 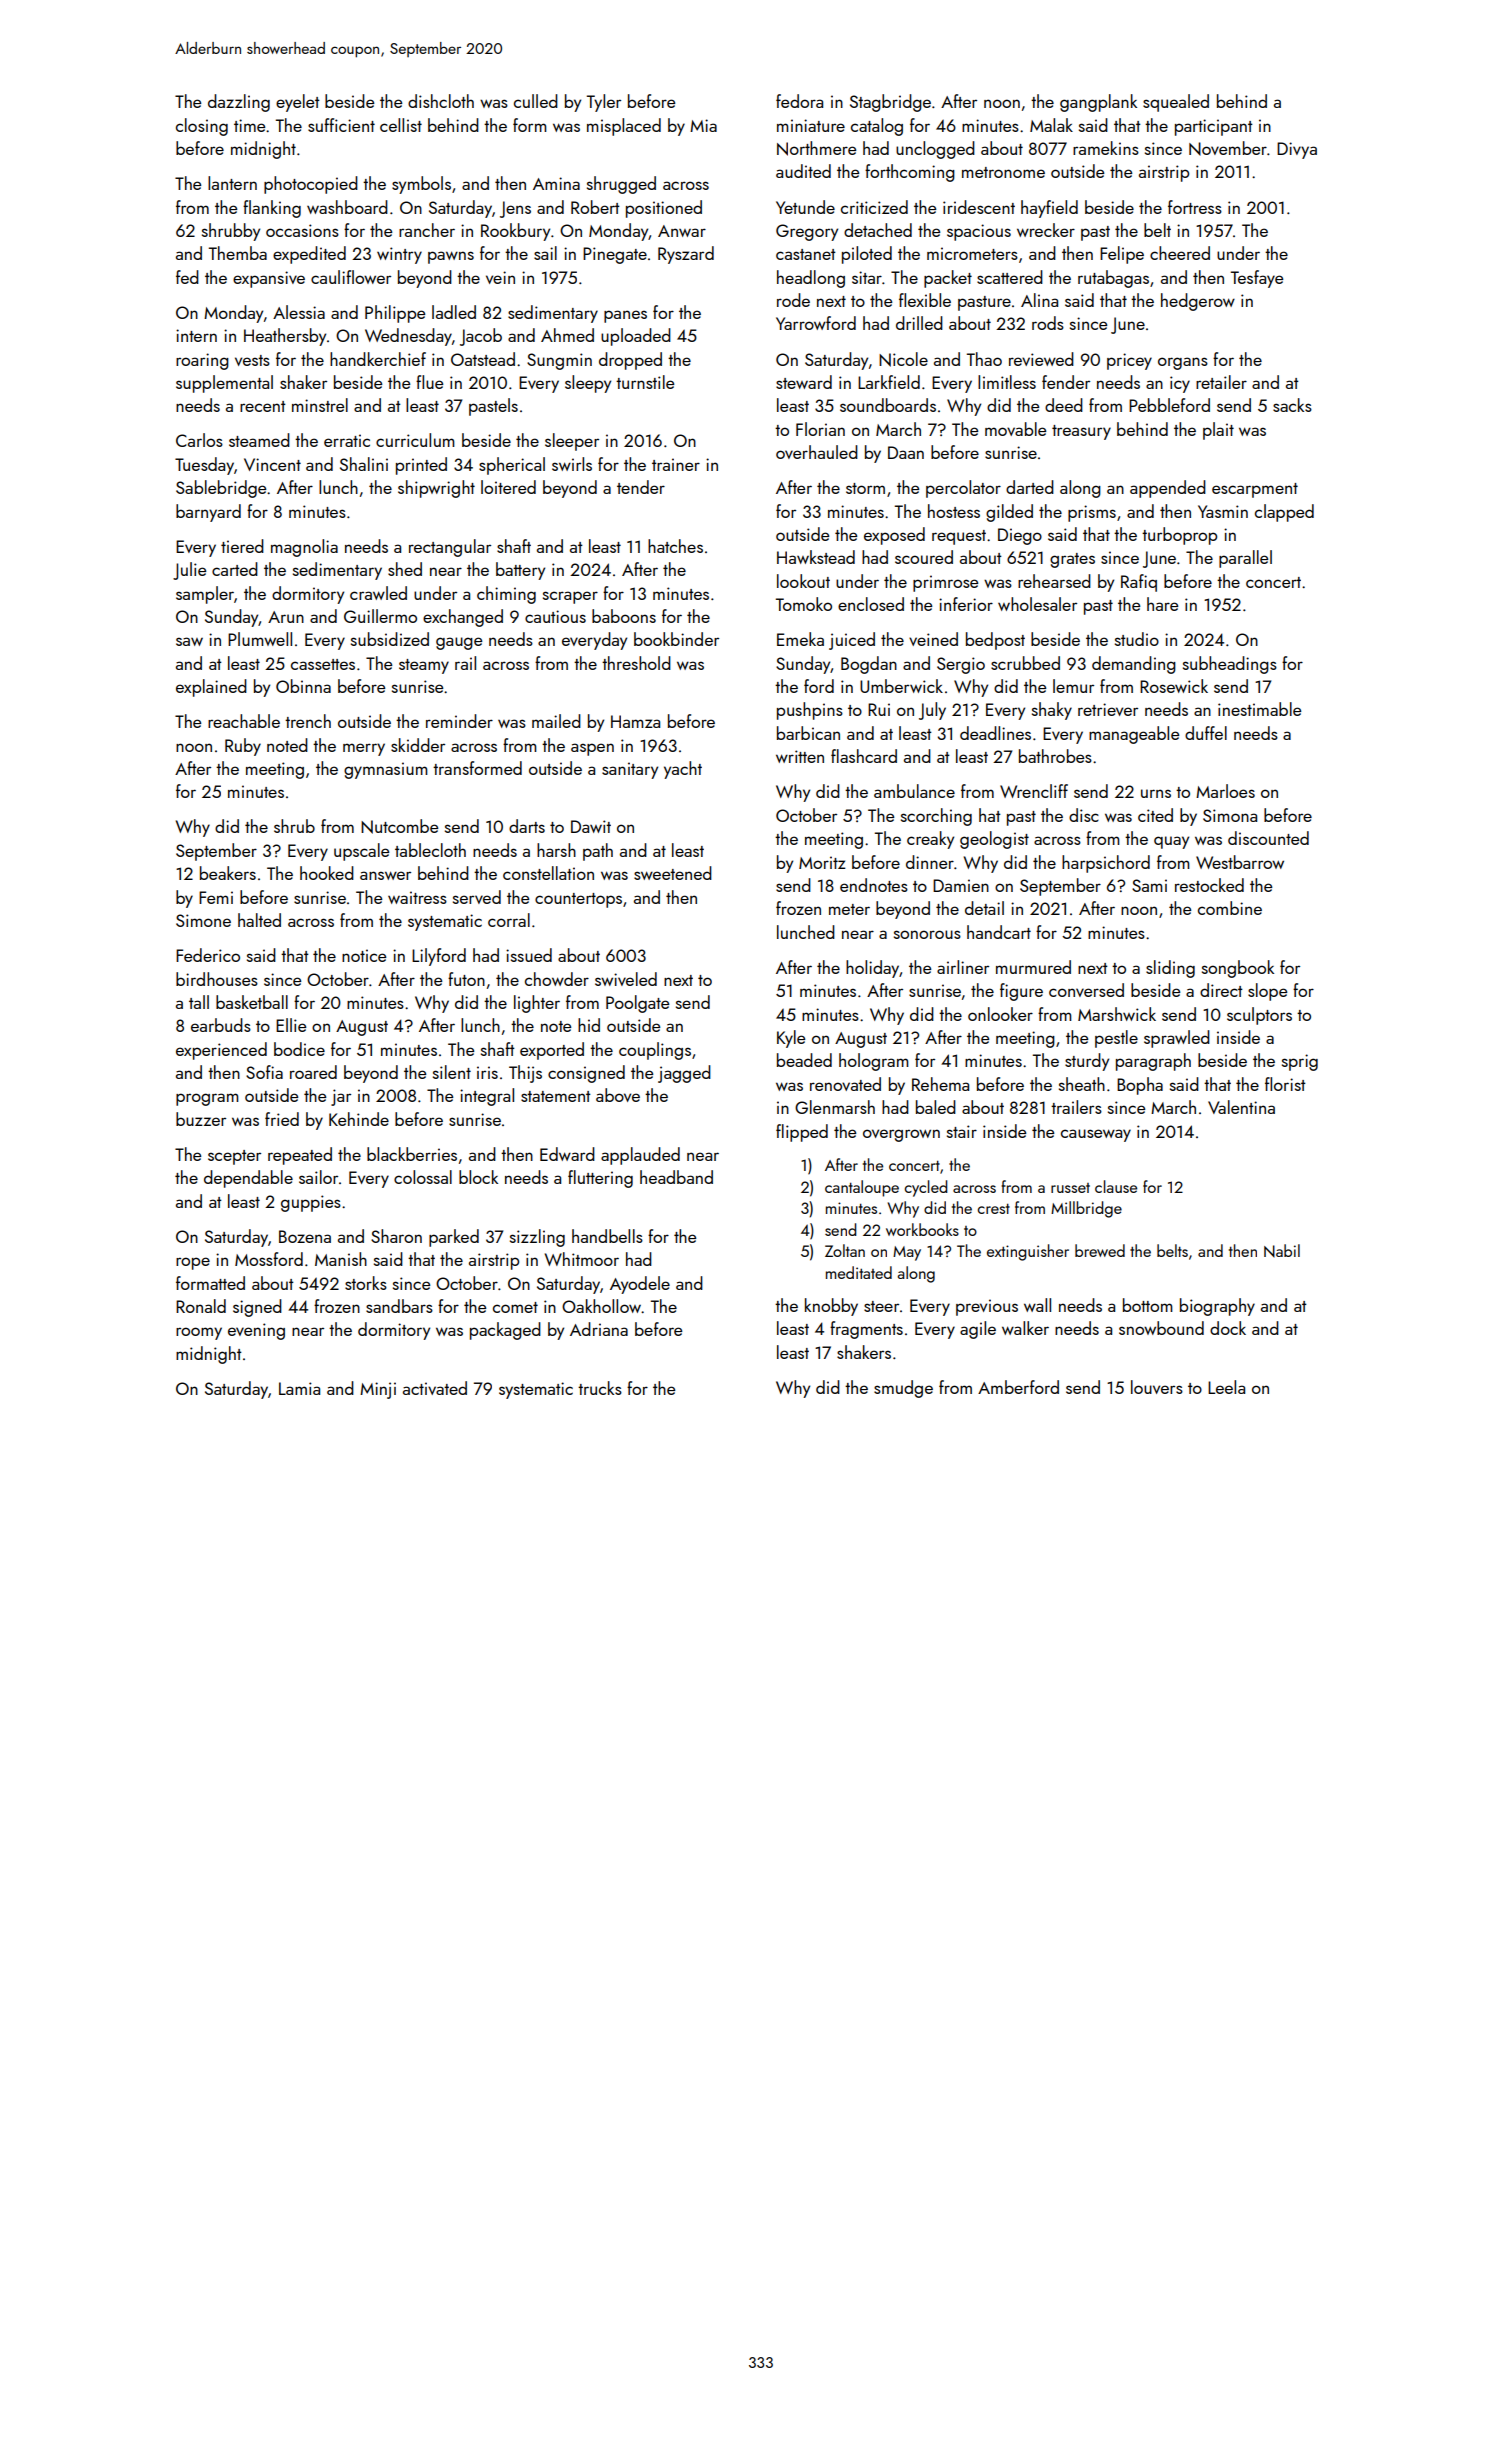 What do you see at coordinates (1096, 1135) in the document?
I see `causeway` at bounding box center [1096, 1135].
